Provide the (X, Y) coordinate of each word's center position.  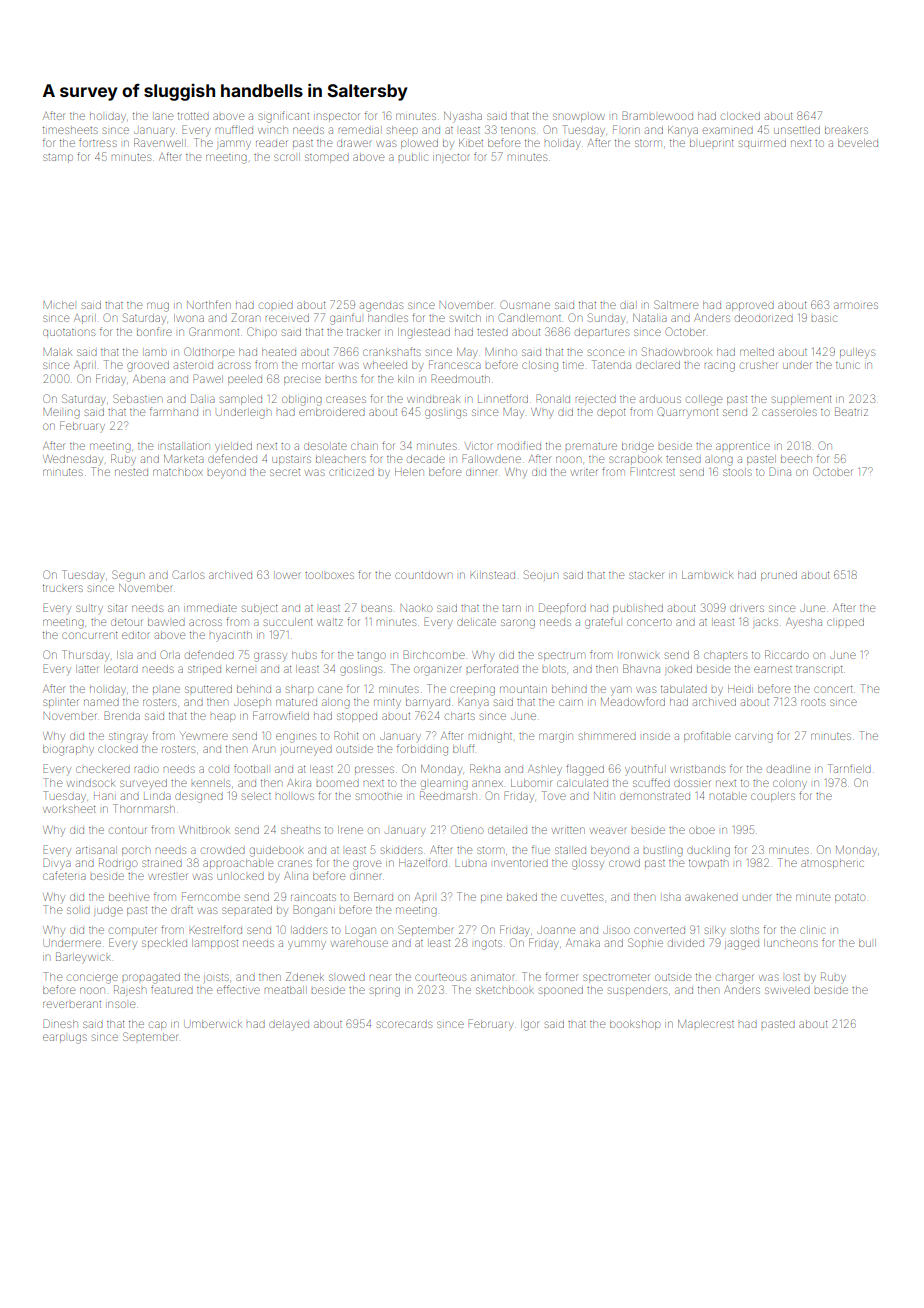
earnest (773, 669)
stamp (58, 157)
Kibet (471, 143)
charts (460, 716)
